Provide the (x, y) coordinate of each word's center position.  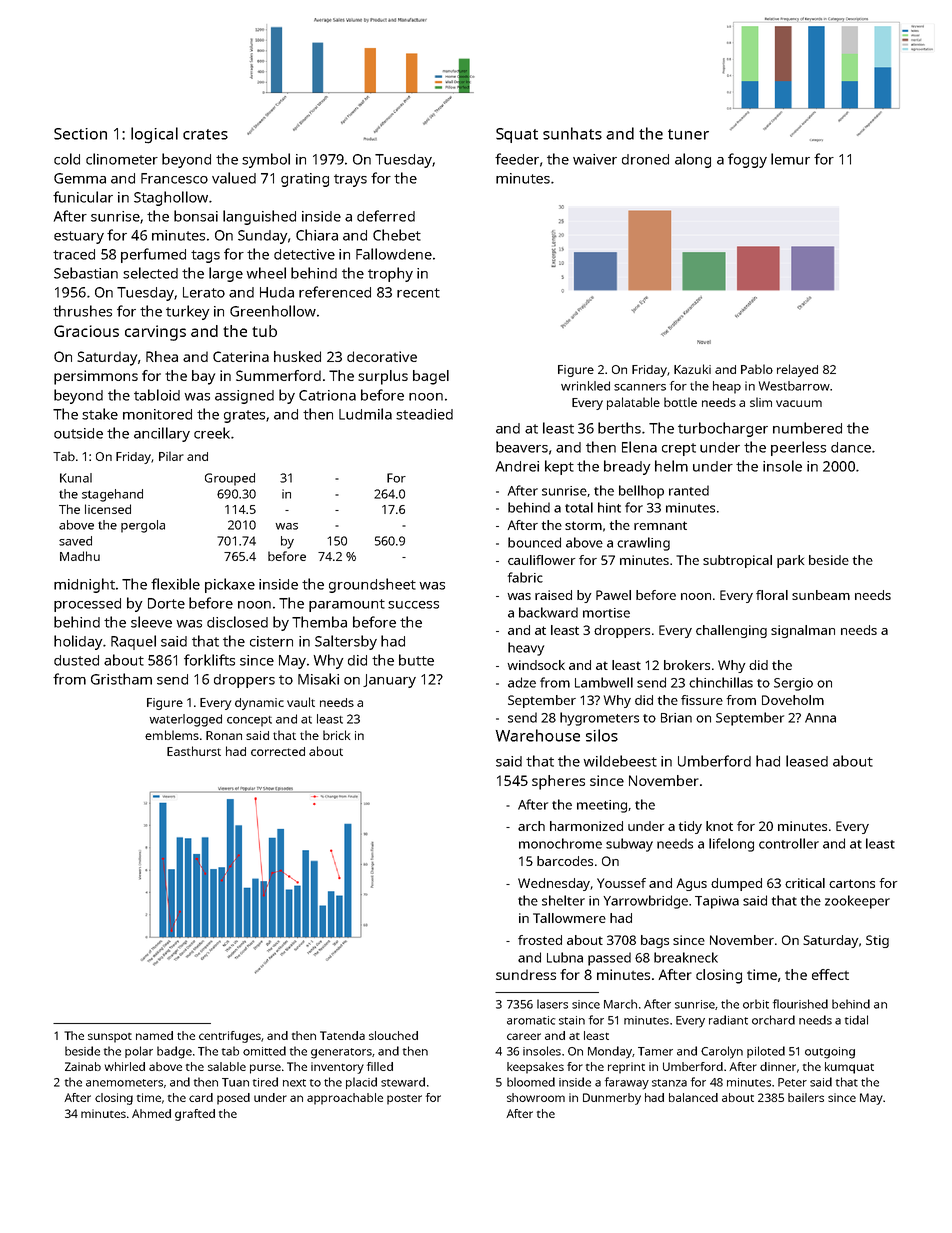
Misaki (318, 679)
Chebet (397, 235)
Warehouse (538, 735)
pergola (143, 526)
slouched (393, 1035)
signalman (803, 631)
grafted (195, 1115)
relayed (797, 370)
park (790, 561)
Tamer (655, 1051)
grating (305, 180)
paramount (347, 605)
